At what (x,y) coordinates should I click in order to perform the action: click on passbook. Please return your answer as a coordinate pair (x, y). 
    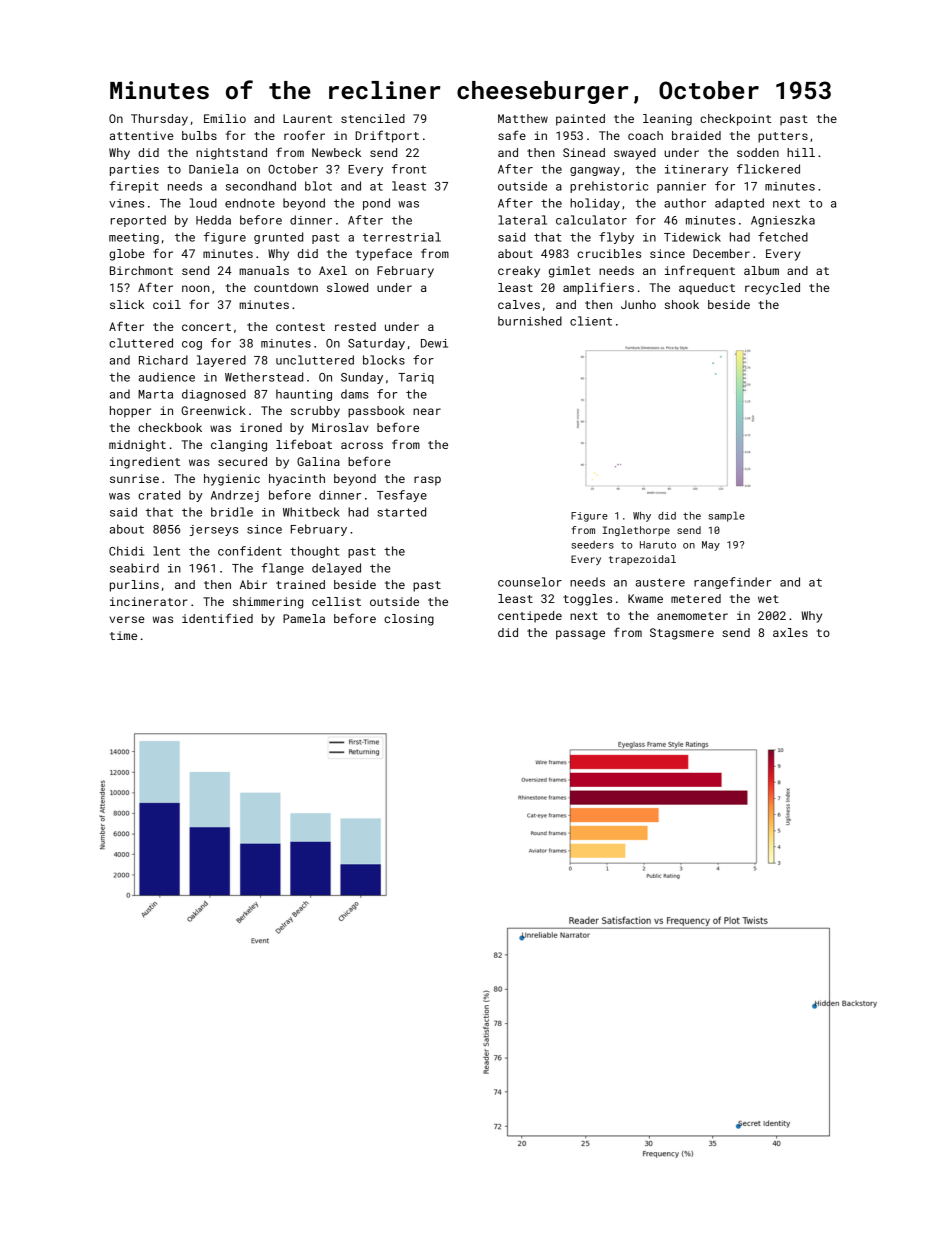
    Looking at the image, I should click on (376, 412).
